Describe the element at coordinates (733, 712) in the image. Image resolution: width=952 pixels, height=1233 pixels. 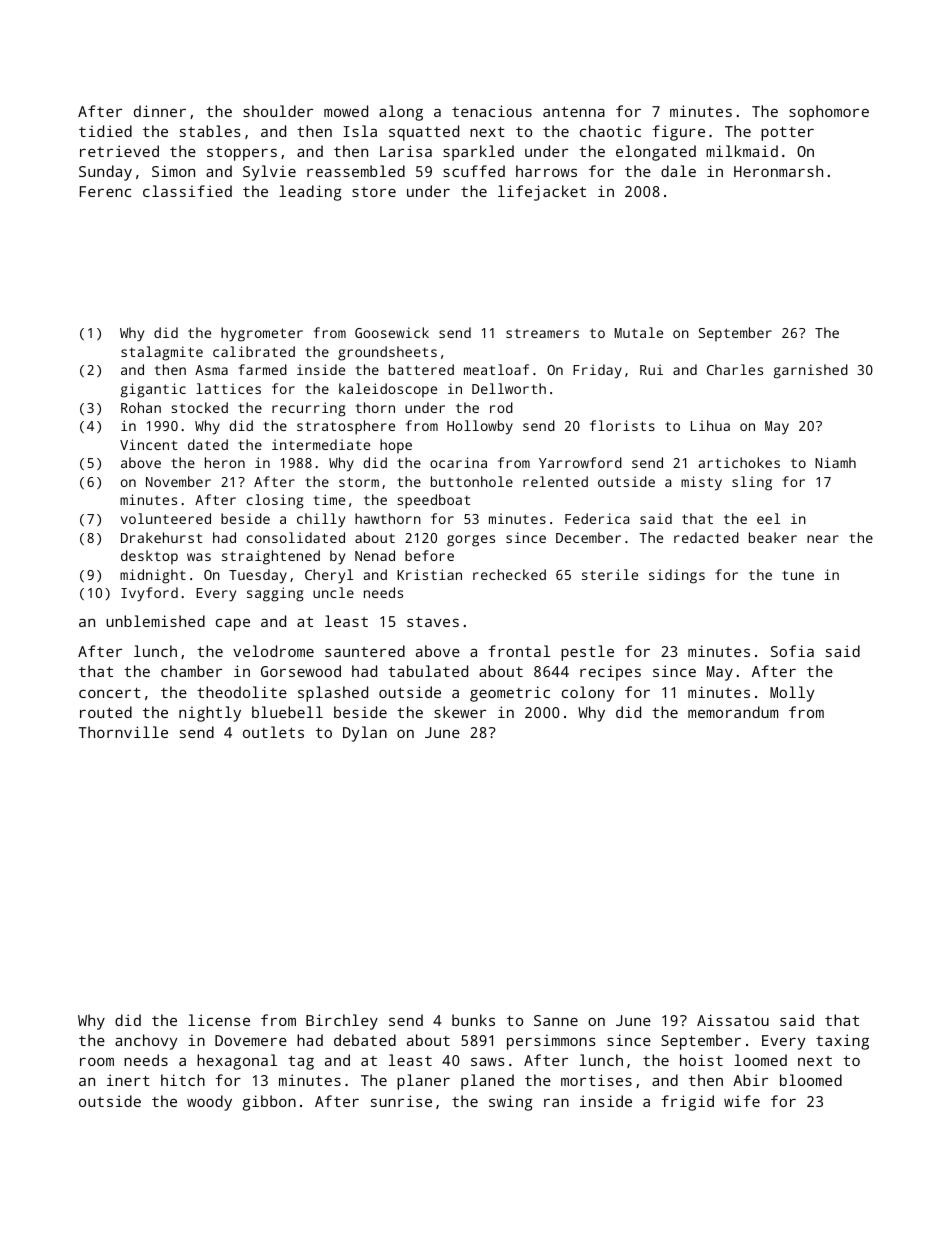
I see `memorandum` at that location.
